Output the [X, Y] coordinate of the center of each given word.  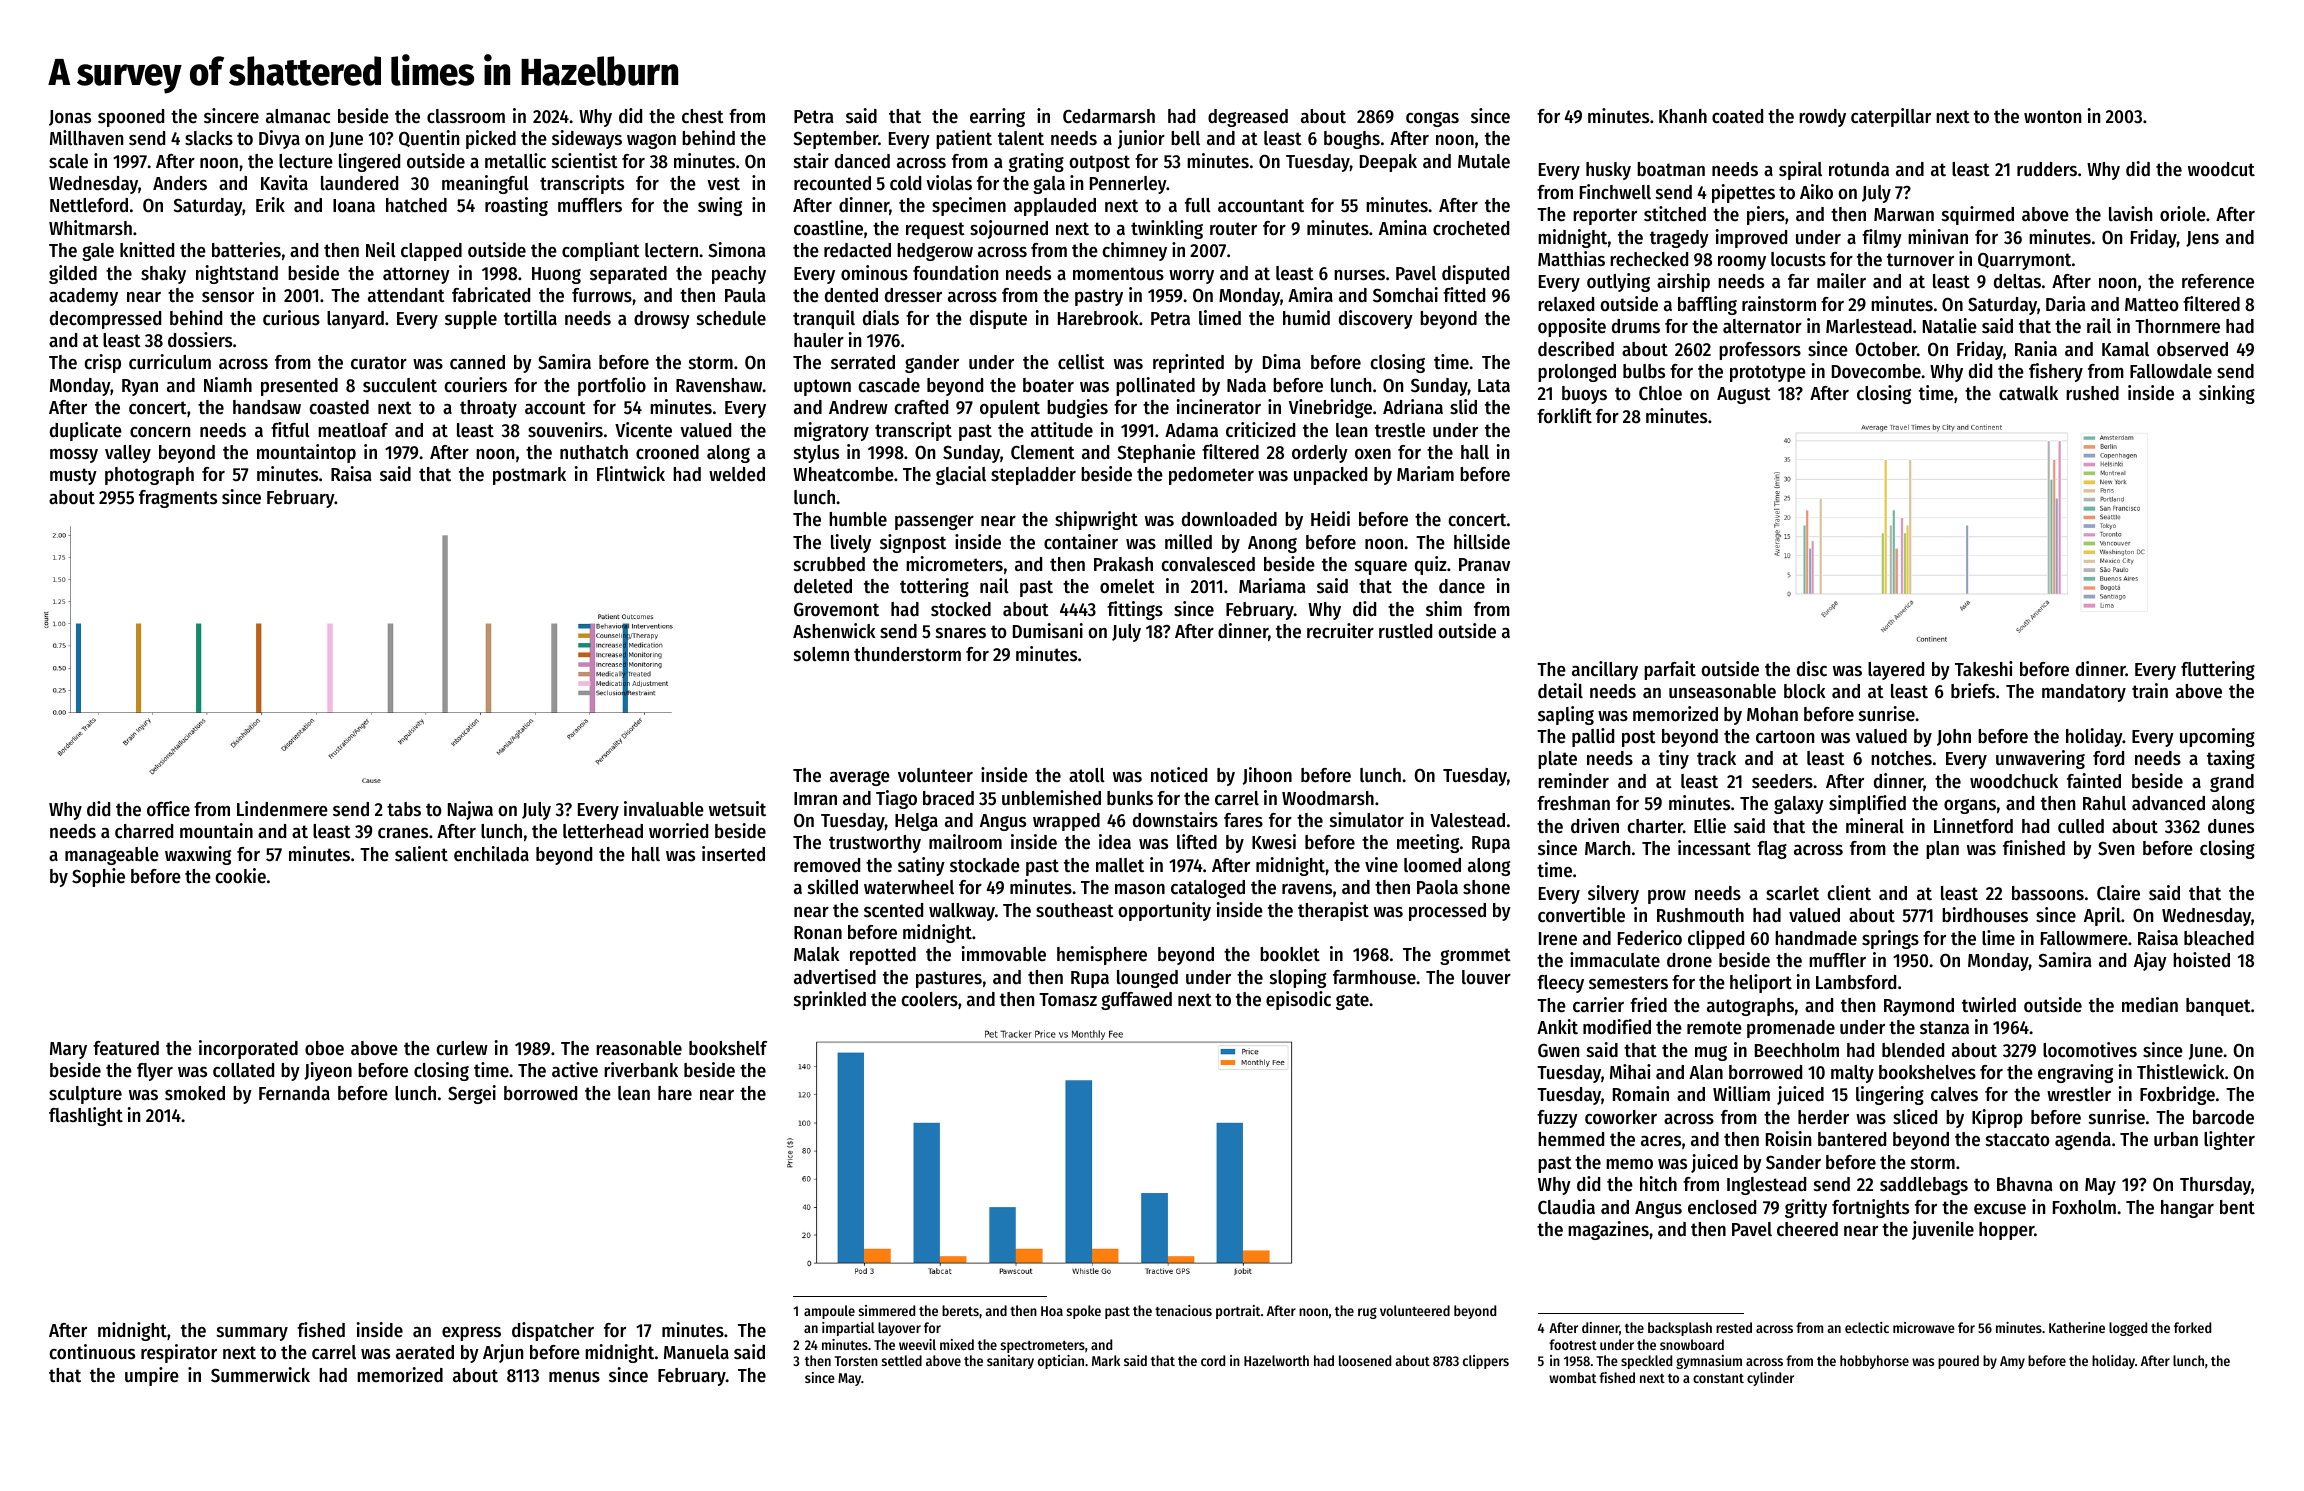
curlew [462, 1048]
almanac [298, 116]
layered [1896, 671]
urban [2176, 1139]
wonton [2052, 117]
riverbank [641, 1070]
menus [574, 1377]
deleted [823, 586]
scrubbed [829, 564]
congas [1432, 119]
